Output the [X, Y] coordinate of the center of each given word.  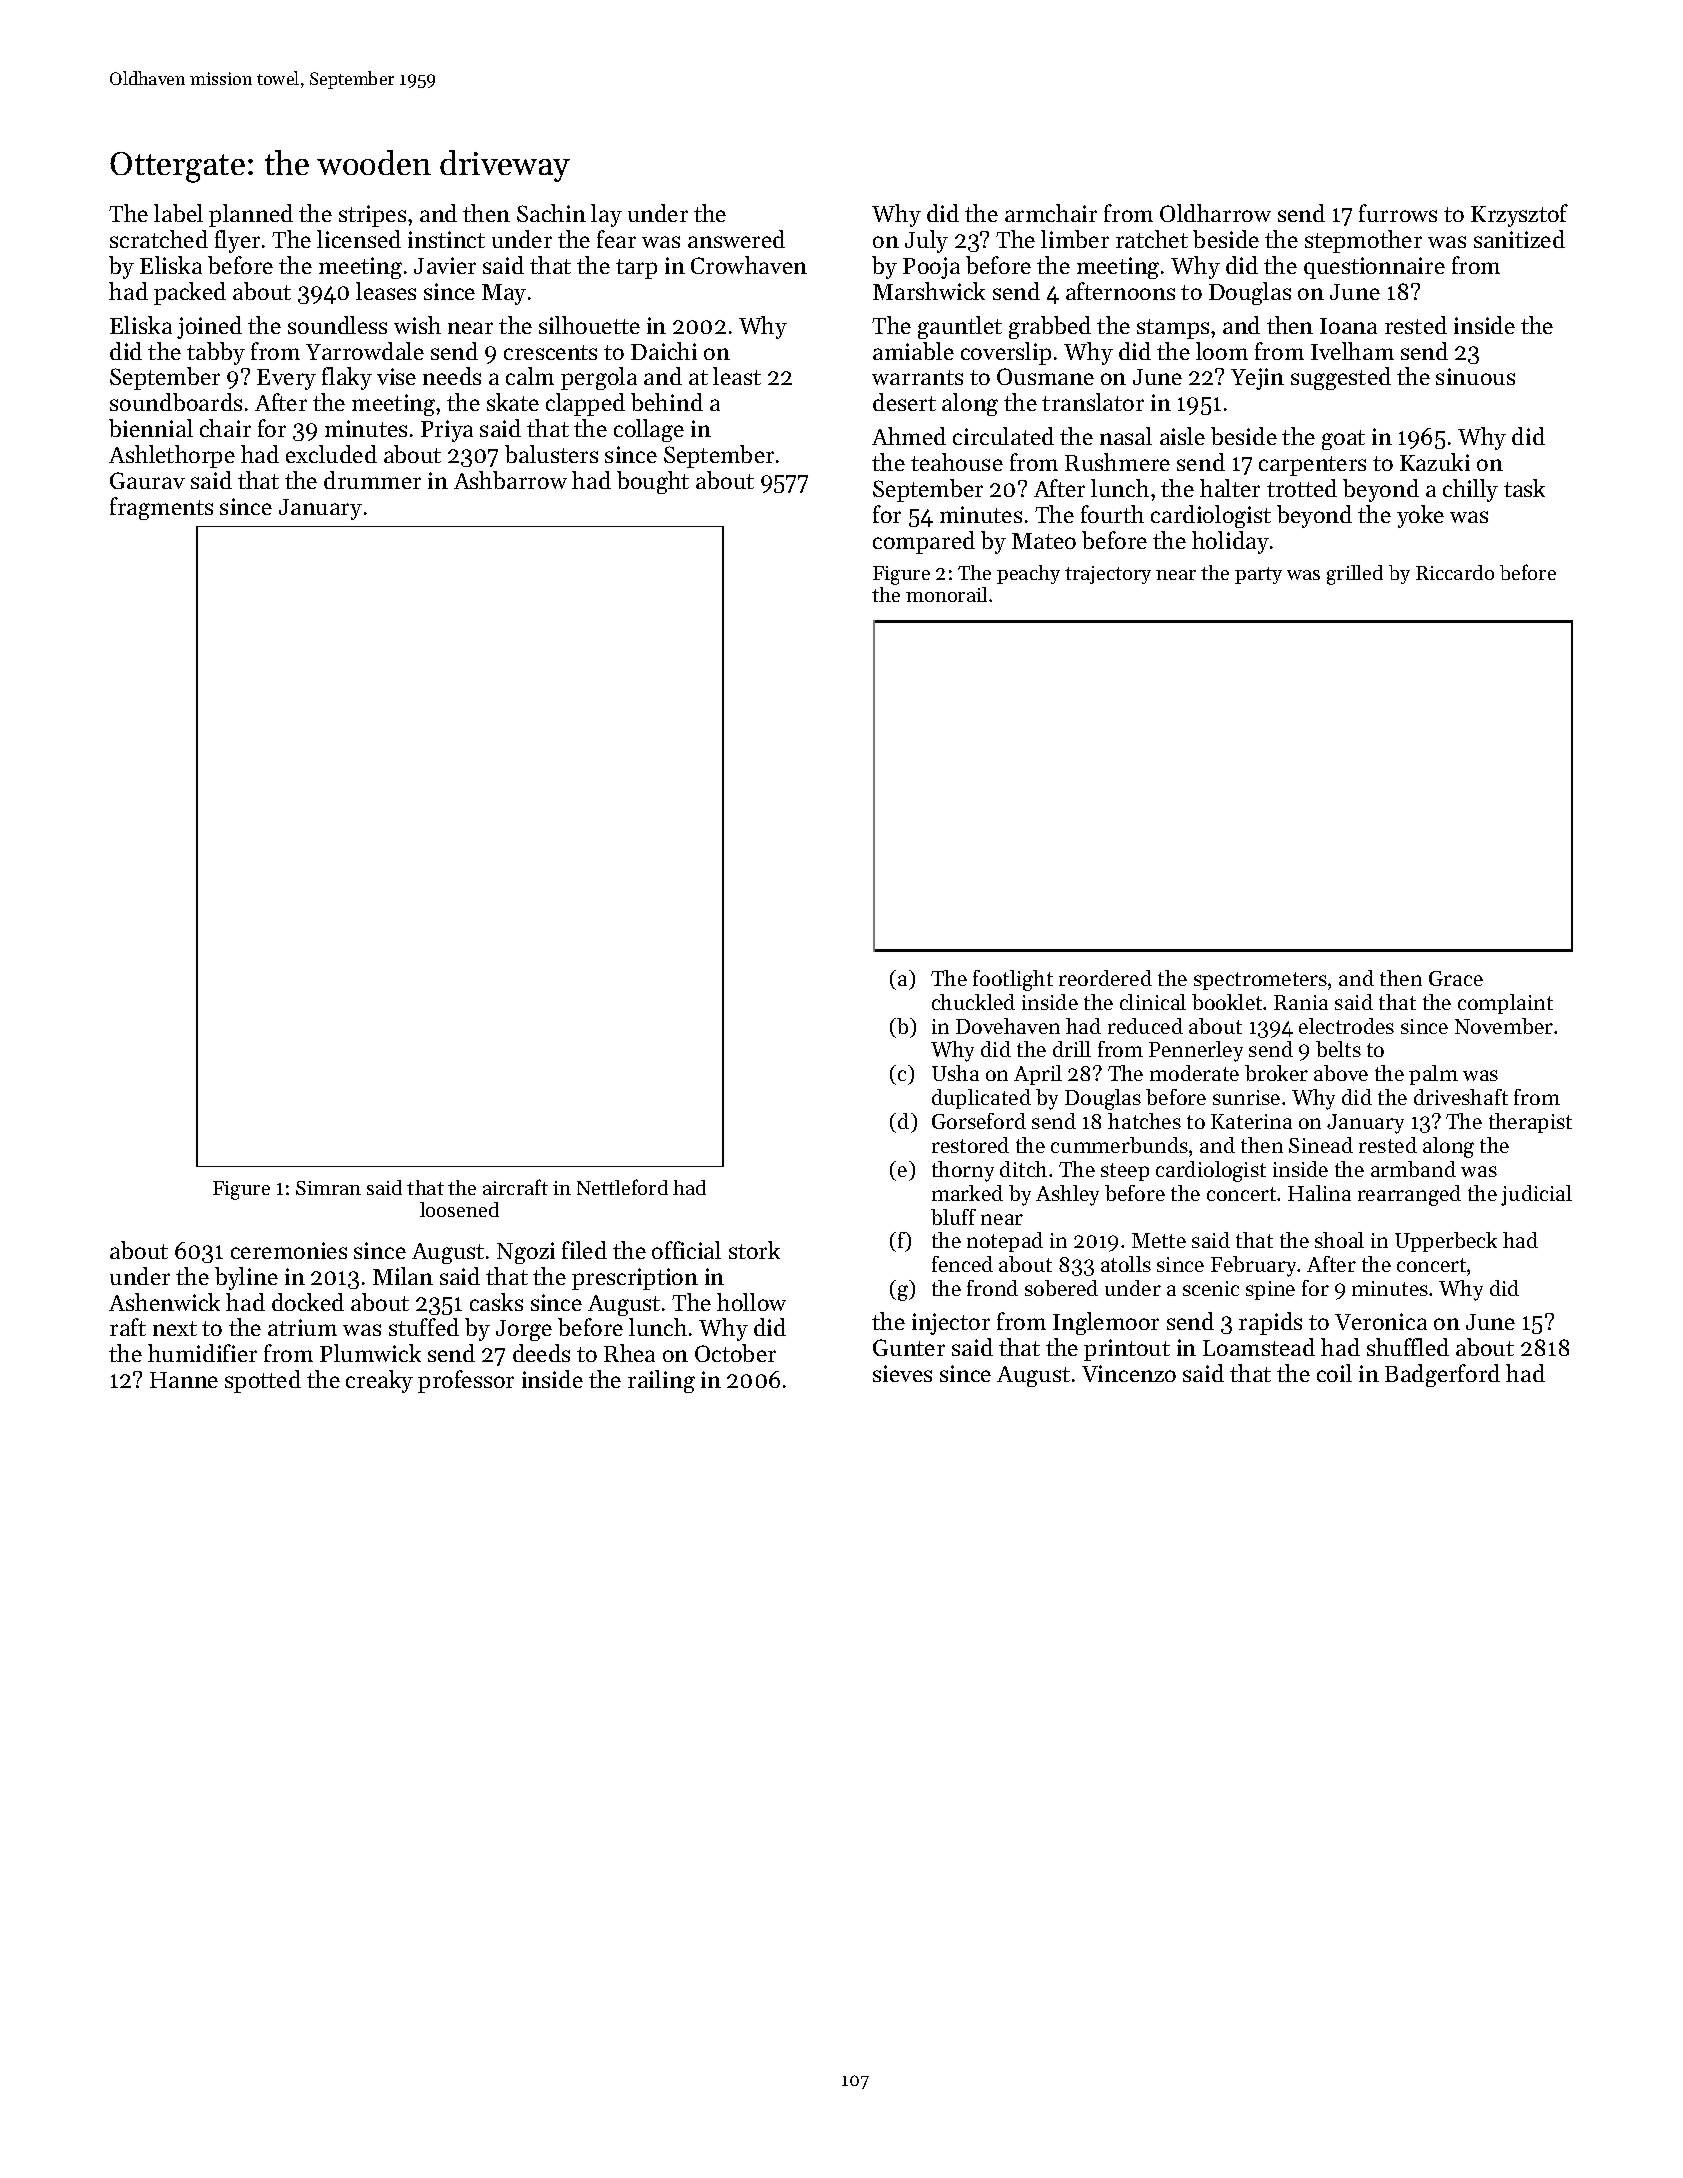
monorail [946, 594]
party [1258, 575]
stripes [372, 216]
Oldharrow [1215, 213]
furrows [1398, 213]
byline [246, 1278]
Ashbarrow [510, 480]
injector [951, 1324]
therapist [1530, 1123]
